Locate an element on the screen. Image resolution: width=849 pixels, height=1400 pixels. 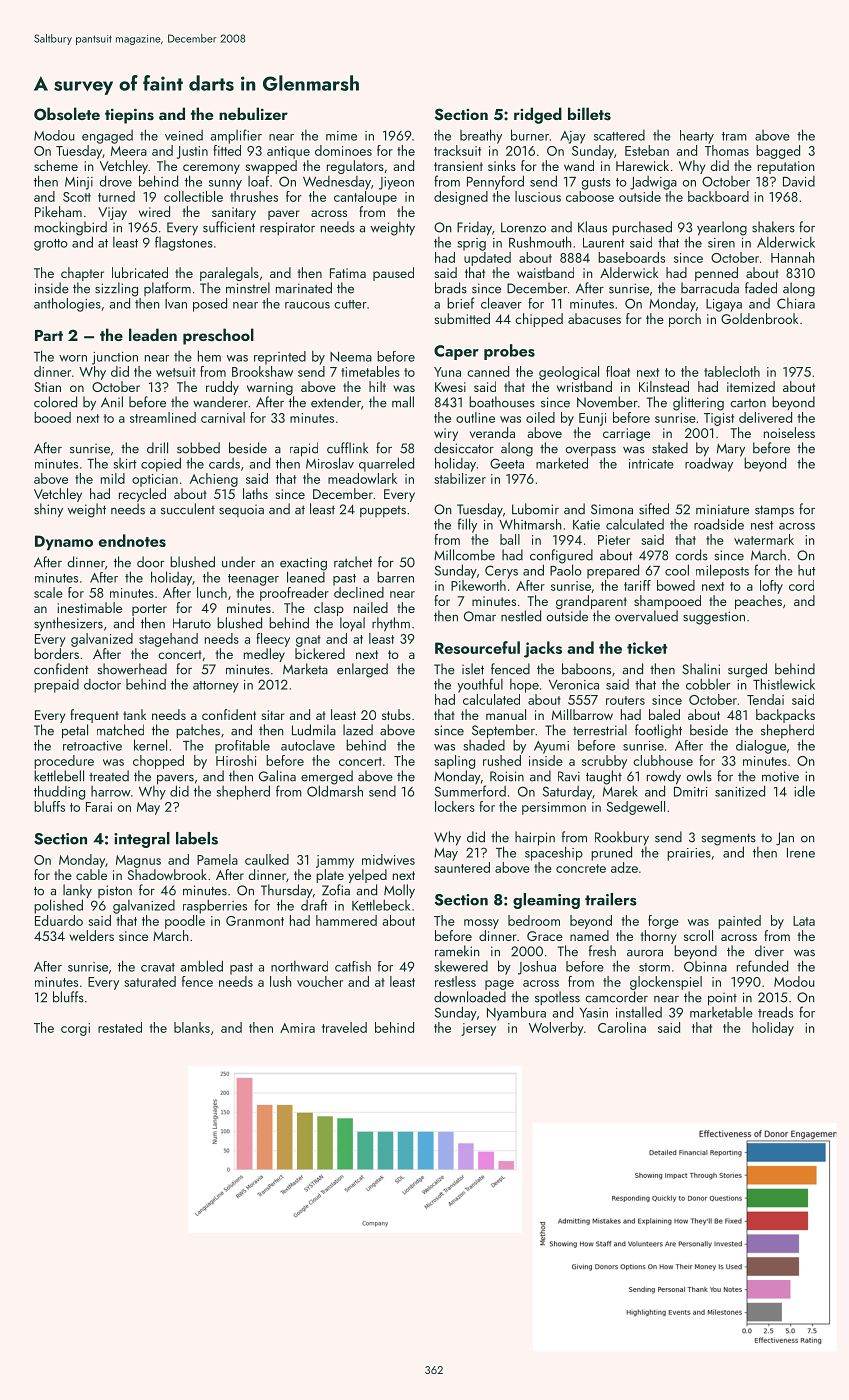
nebulizer is located at coordinates (253, 113).
